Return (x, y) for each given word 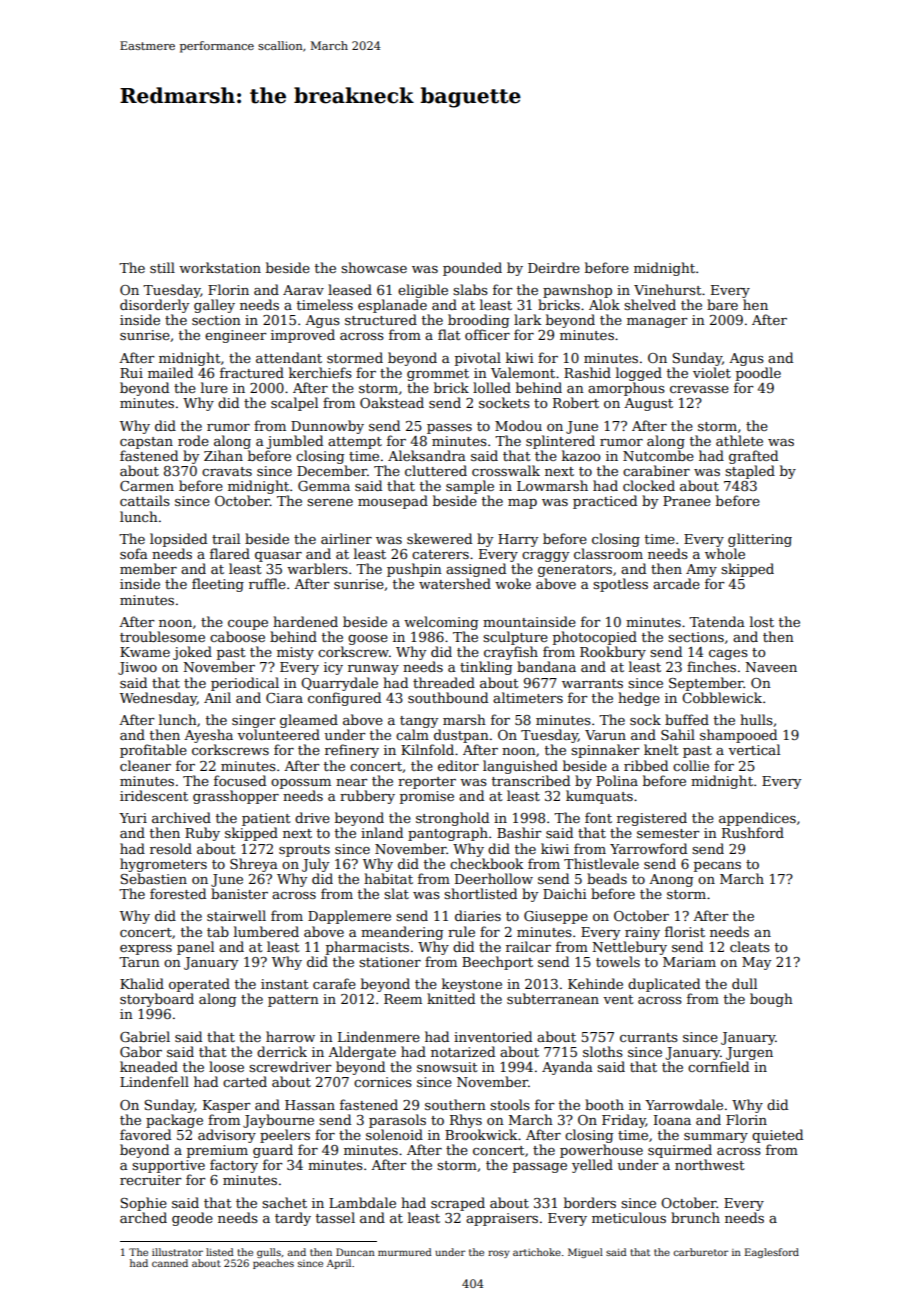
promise (427, 797)
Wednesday (158, 699)
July (315, 865)
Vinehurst (667, 289)
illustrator (177, 1252)
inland (382, 832)
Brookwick (481, 1134)
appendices (757, 819)
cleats (750, 946)
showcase (374, 267)
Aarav (303, 290)
